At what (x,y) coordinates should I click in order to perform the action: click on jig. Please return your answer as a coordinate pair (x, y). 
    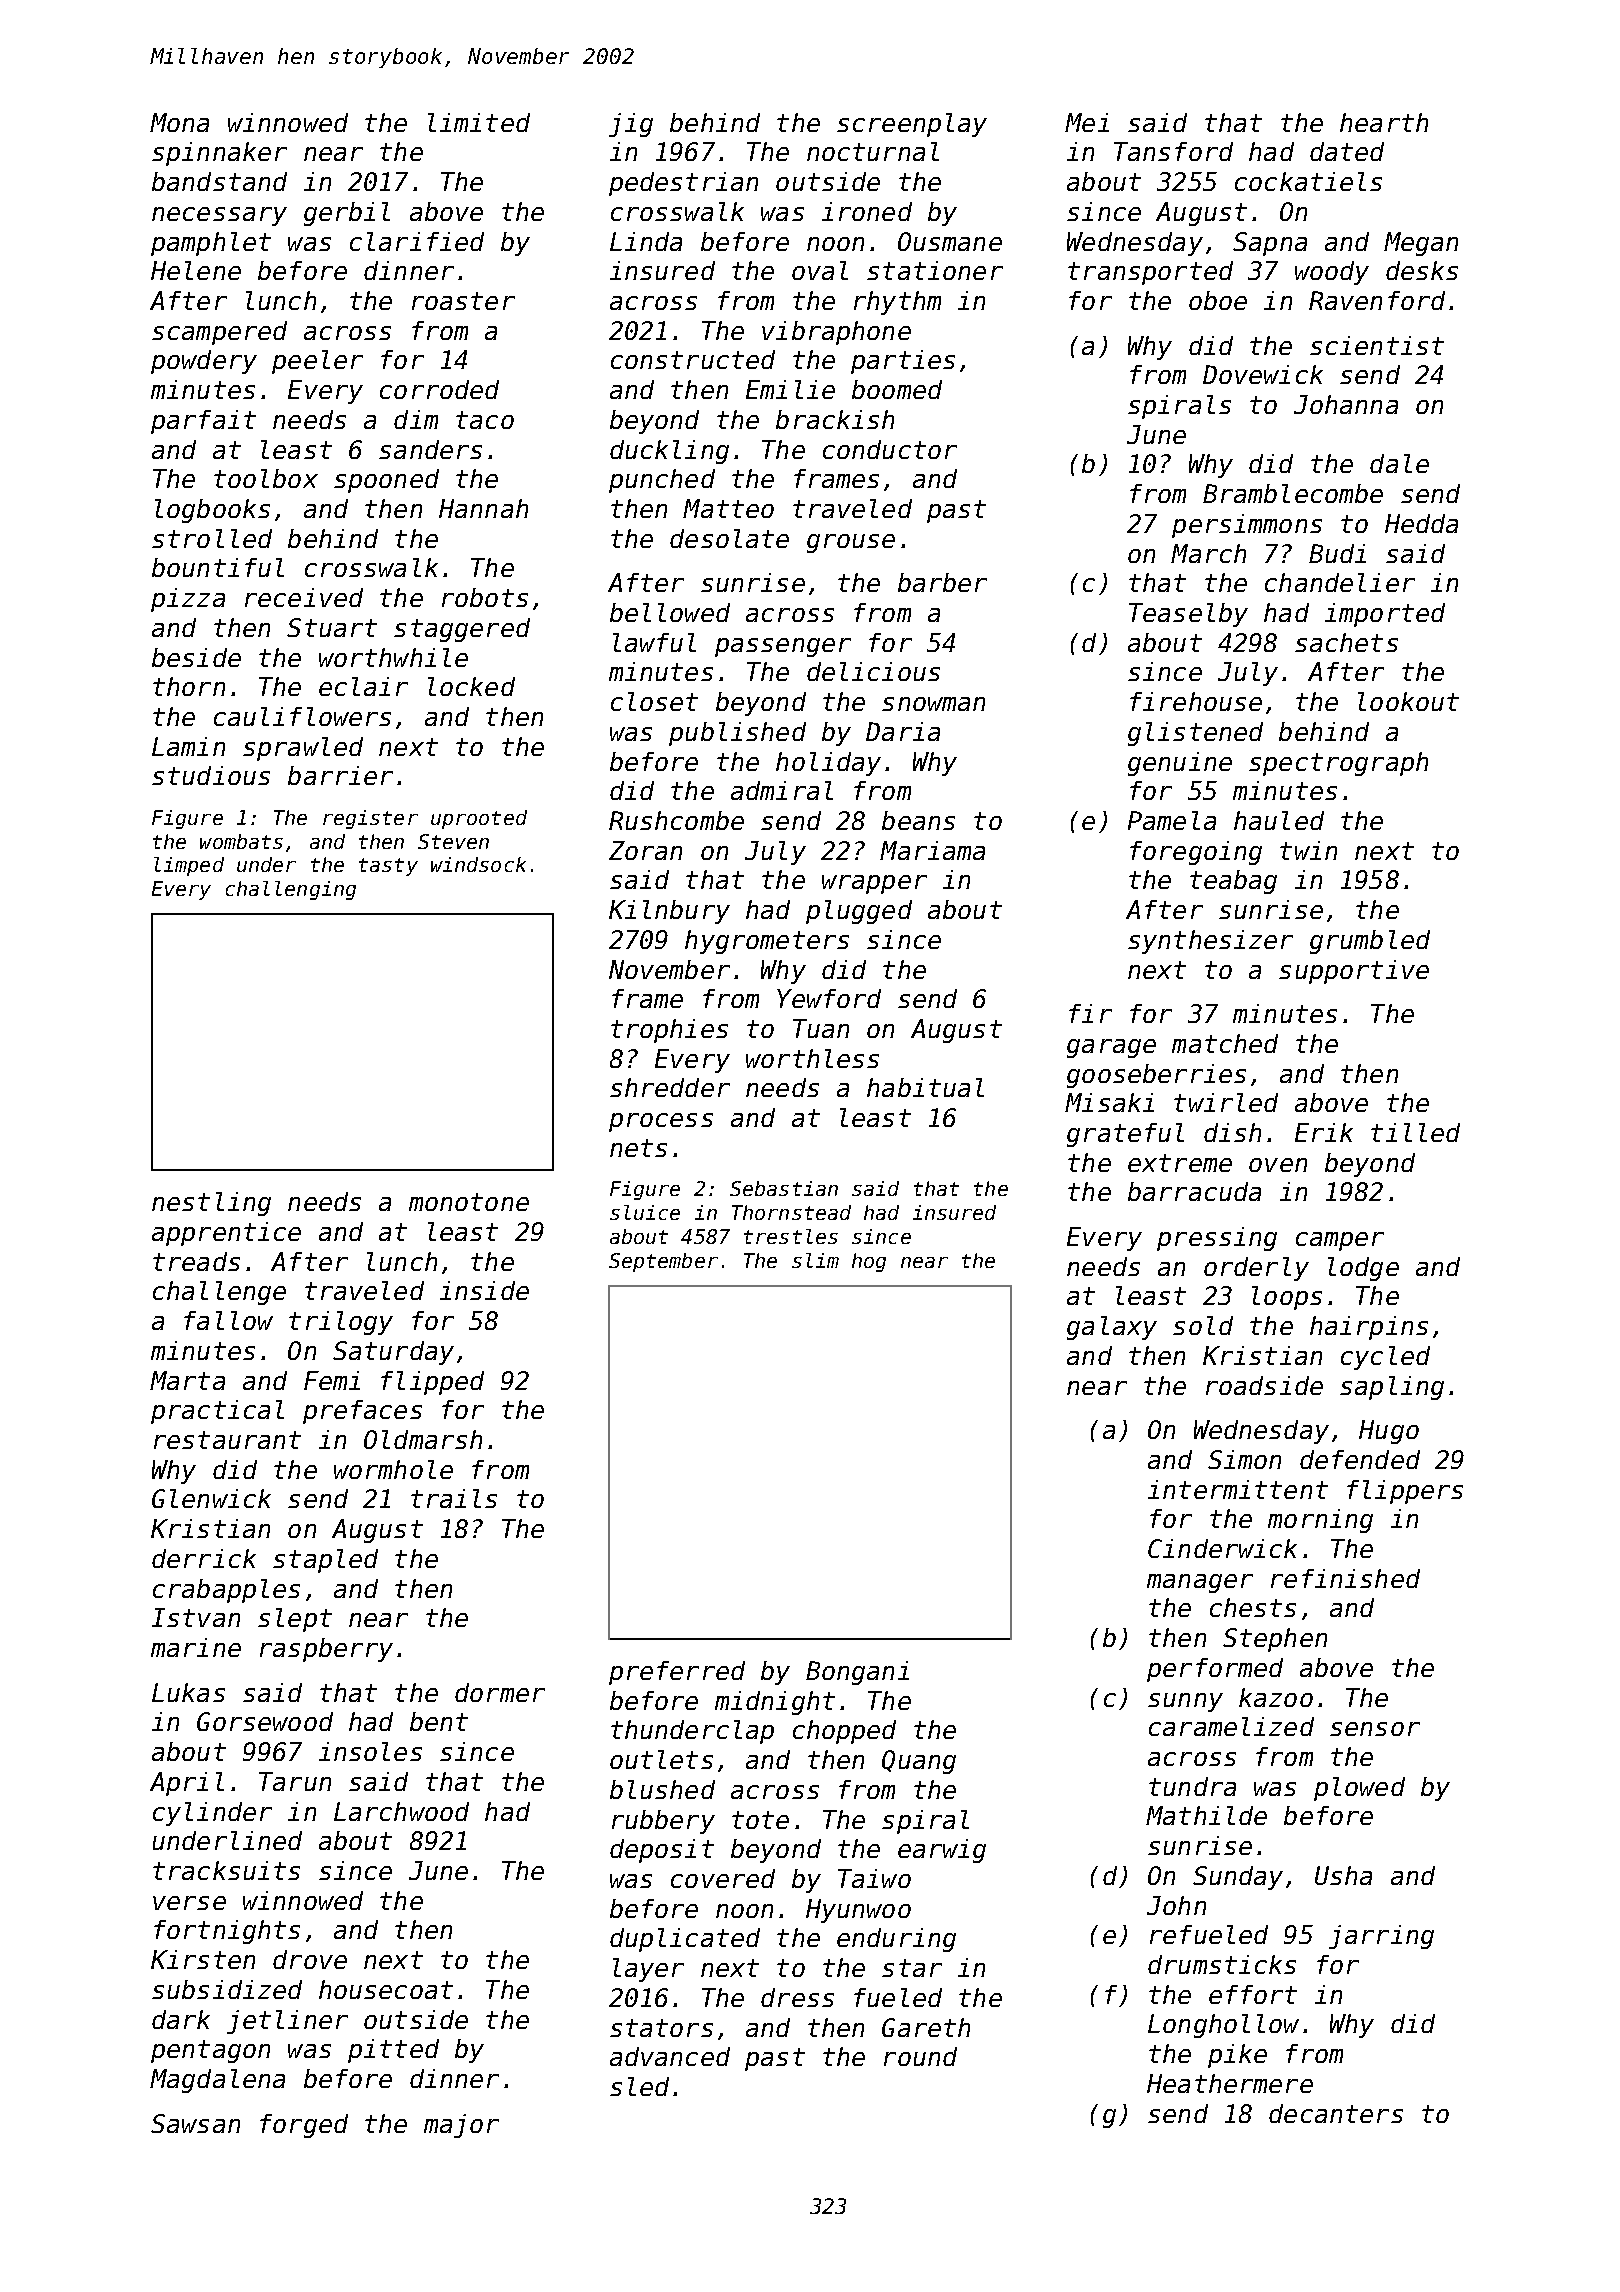
    Looking at the image, I should click on (631, 125).
